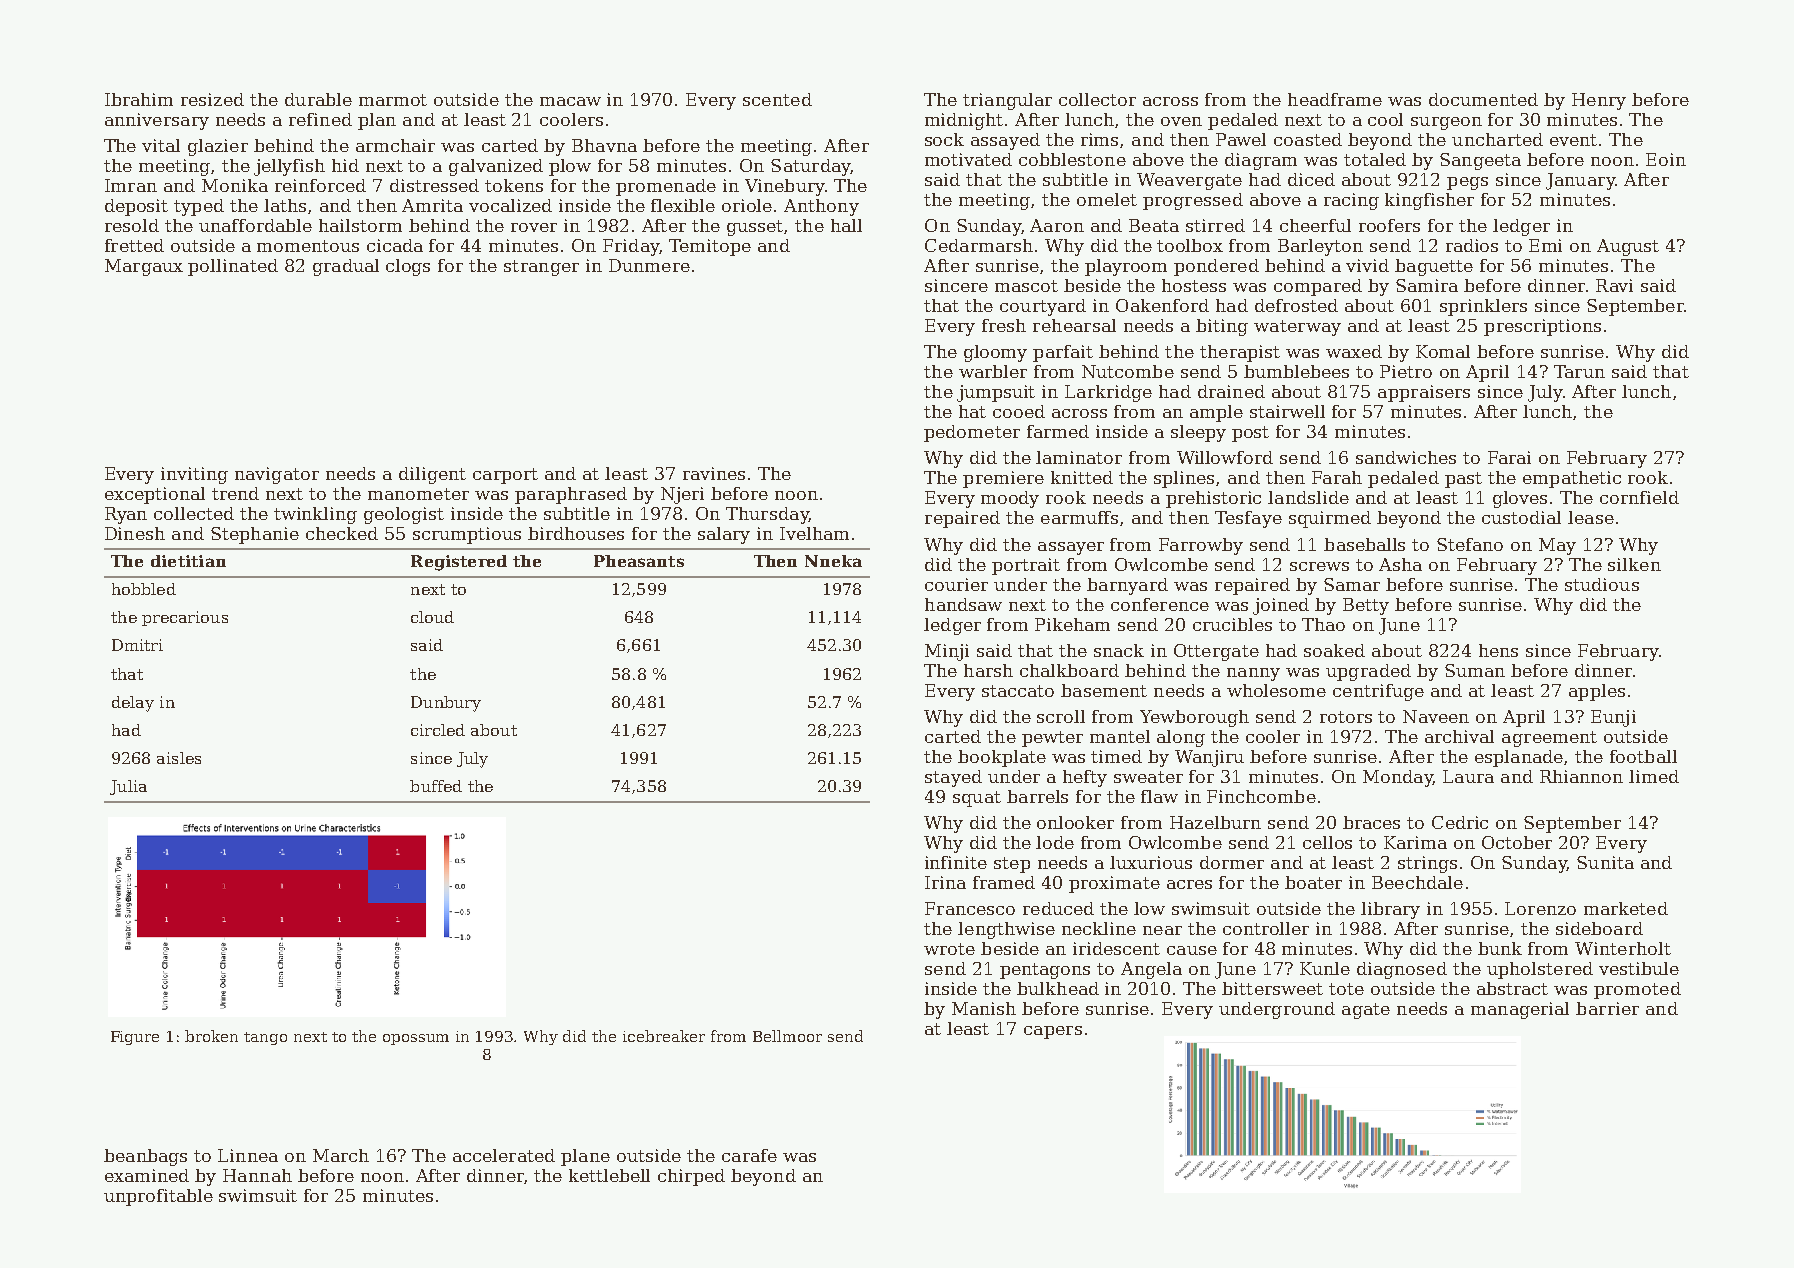 The width and height of the image is (1794, 1268). I want to click on circled, so click(438, 730).
